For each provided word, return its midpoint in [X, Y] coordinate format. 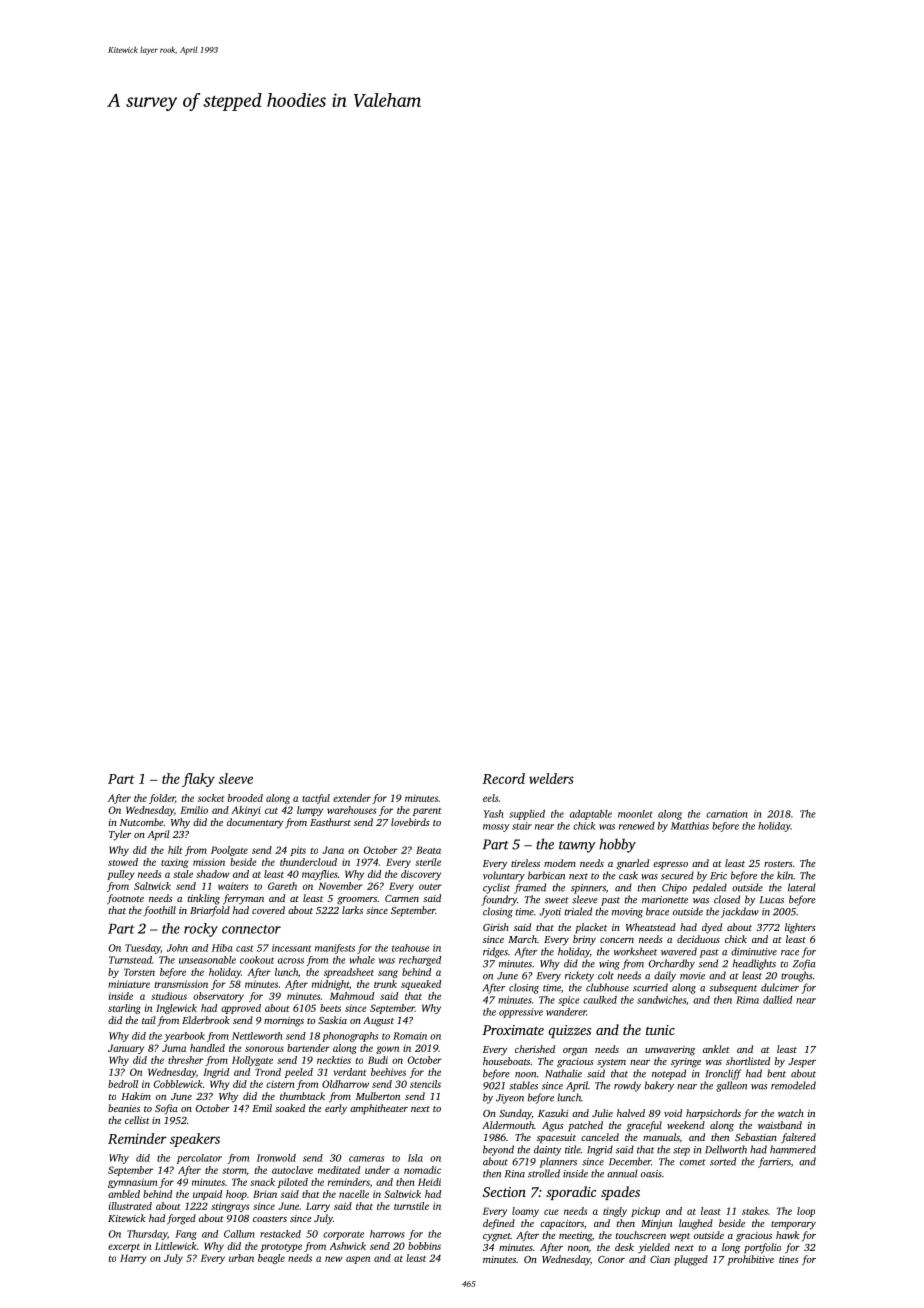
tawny [577, 847]
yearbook [184, 1037]
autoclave [292, 1170]
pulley [121, 875]
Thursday [147, 1235]
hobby [617, 845]
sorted [723, 1161]
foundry [499, 900]
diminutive [754, 951]
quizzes [569, 1031]
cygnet [497, 1237]
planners [558, 1162]
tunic [660, 1030]
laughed [696, 1224]
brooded [245, 798]
